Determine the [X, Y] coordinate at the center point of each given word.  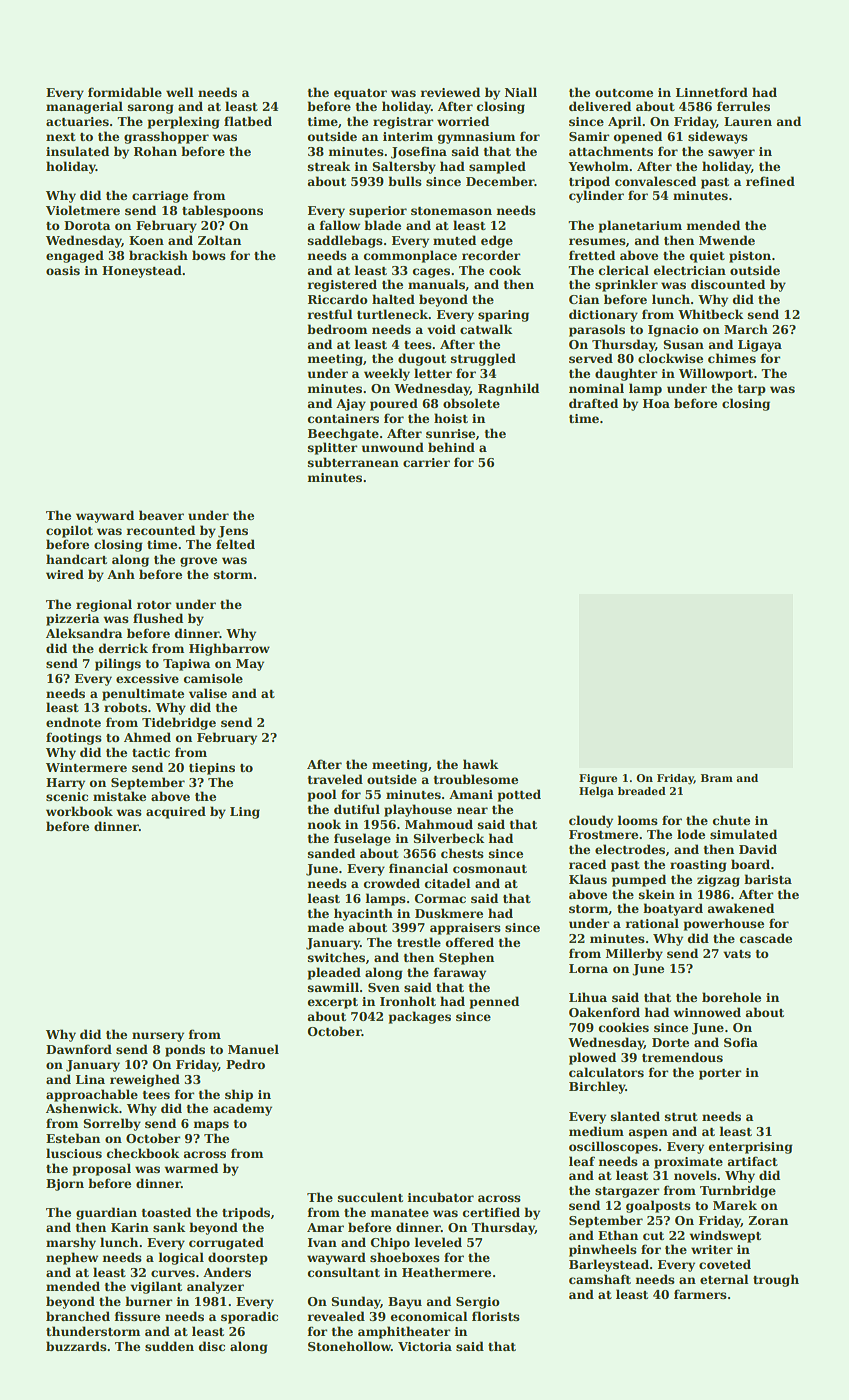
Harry [65, 784]
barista [768, 879]
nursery [158, 1037]
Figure [598, 779]
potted [519, 795]
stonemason [451, 211]
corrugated [226, 1243]
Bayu [405, 1303]
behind [451, 447]
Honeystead [142, 271]
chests [462, 853]
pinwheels [603, 1250]
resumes [597, 241]
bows [209, 255]
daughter [626, 374]
